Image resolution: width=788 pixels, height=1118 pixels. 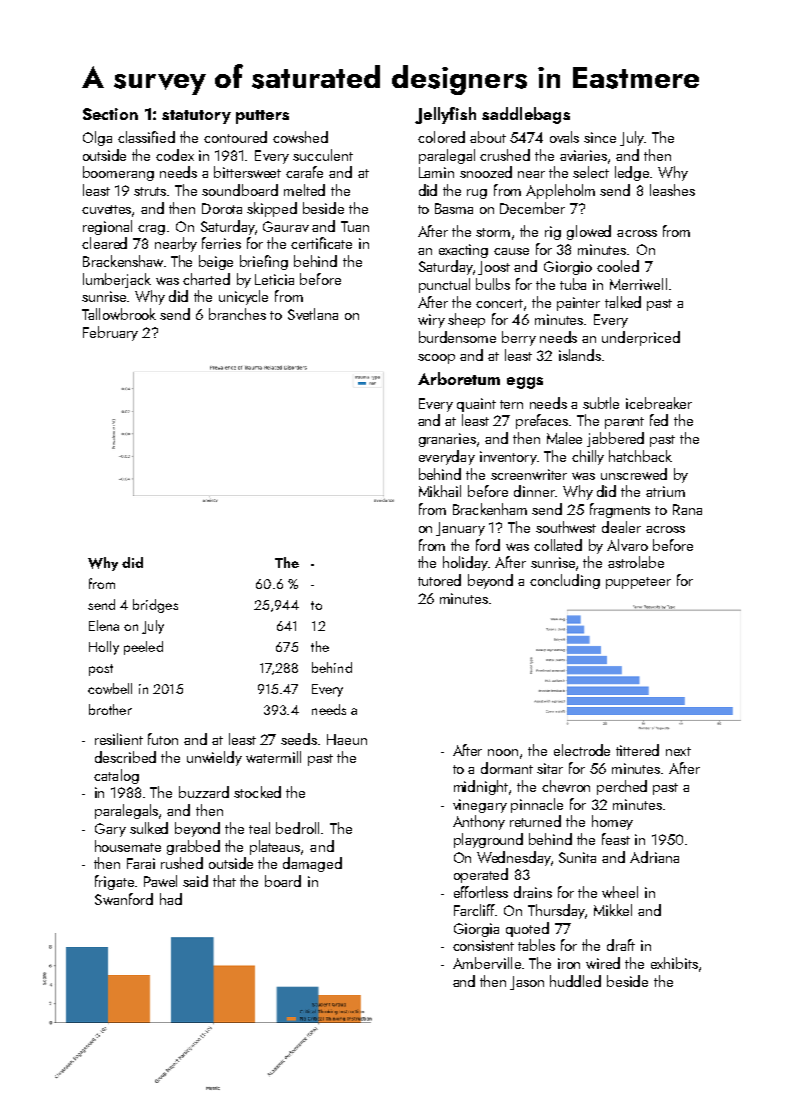 What do you see at coordinates (171, 899) in the screenshot?
I see `had` at bounding box center [171, 899].
